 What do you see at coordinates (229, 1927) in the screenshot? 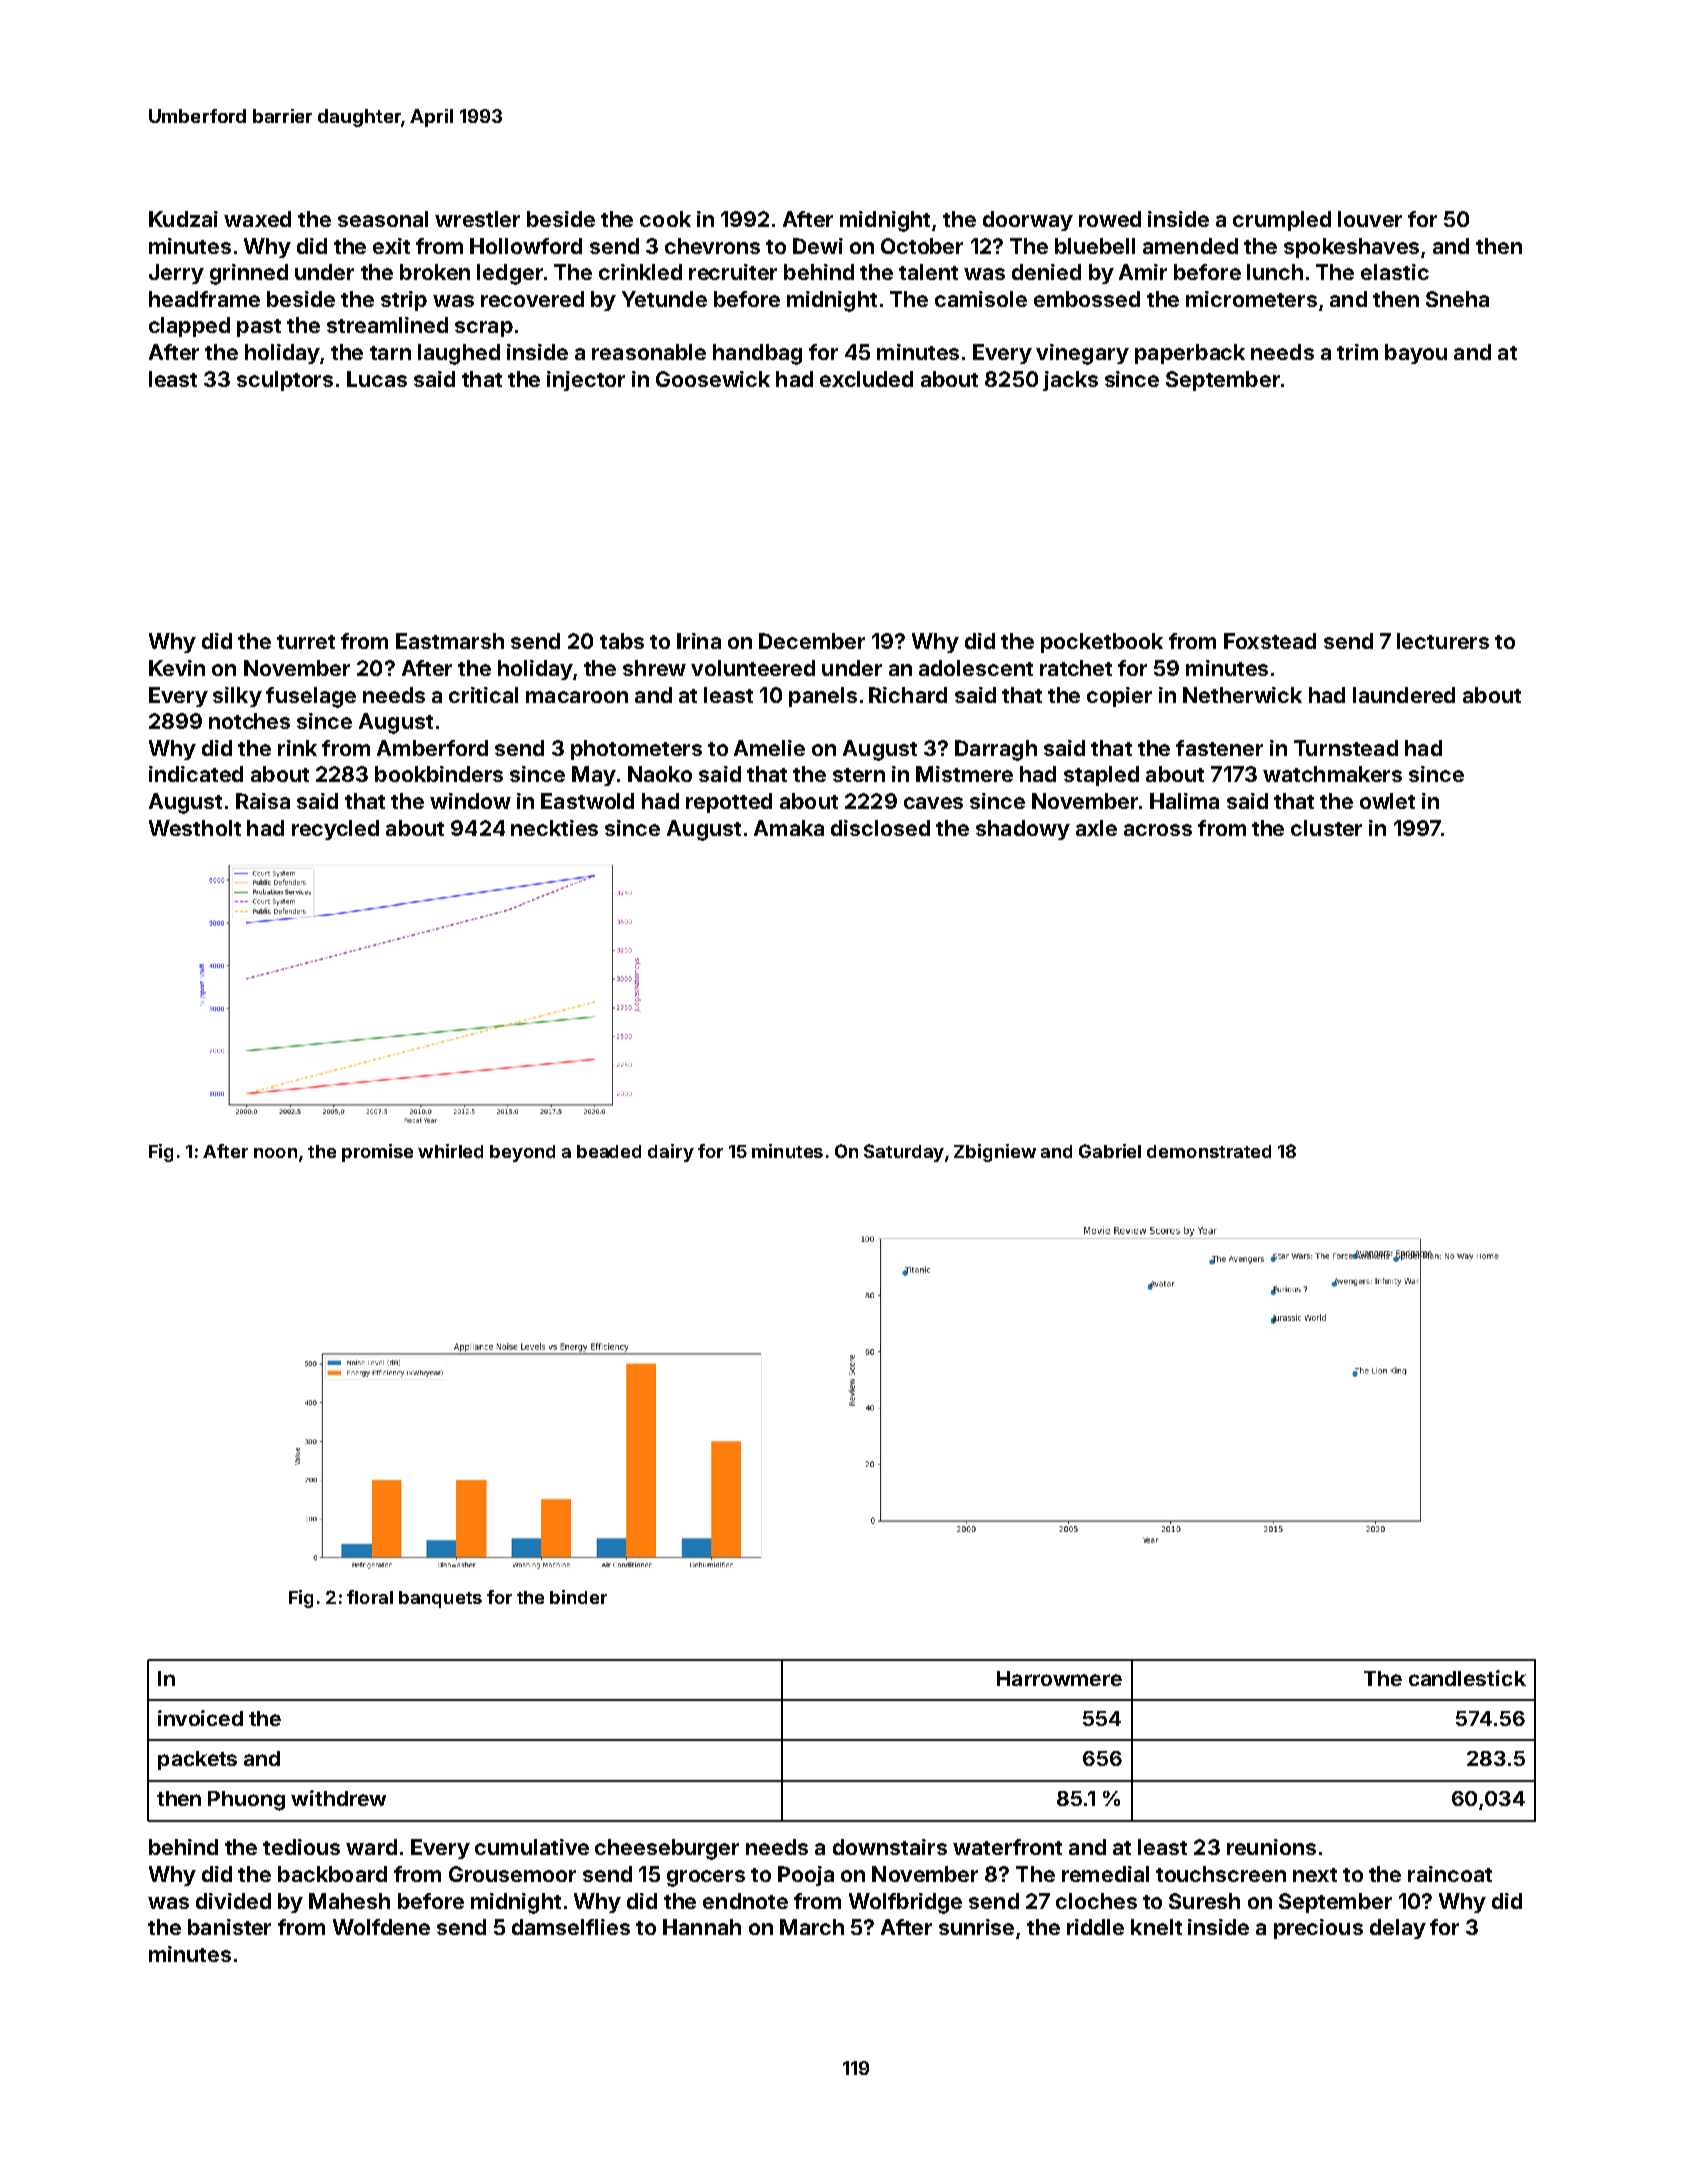
I see `banister` at bounding box center [229, 1927].
